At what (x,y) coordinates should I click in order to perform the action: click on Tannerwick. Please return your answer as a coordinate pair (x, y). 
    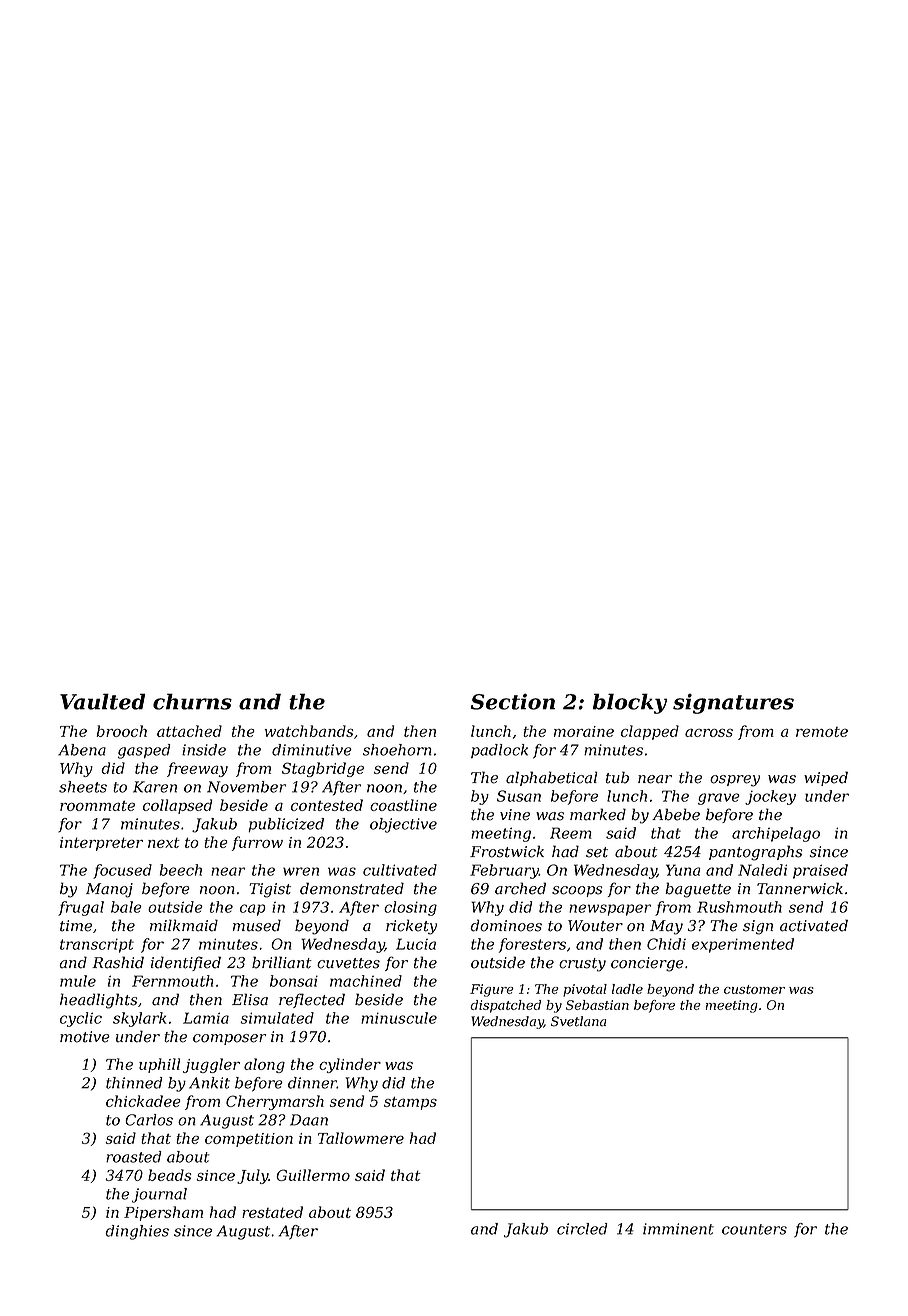
    Looking at the image, I should click on (800, 888).
